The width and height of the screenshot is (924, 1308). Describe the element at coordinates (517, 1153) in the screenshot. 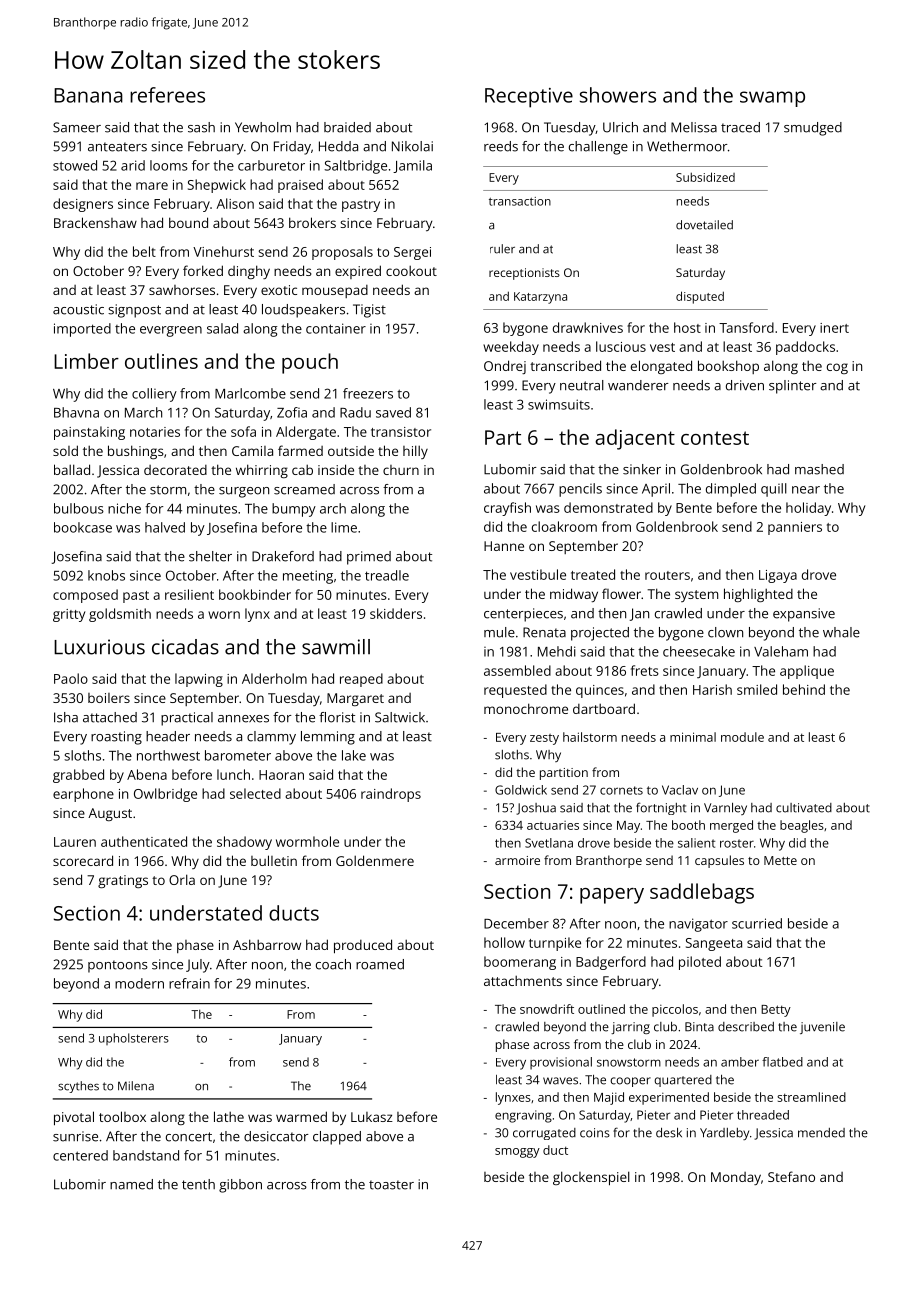

I see `smoggy` at that location.
